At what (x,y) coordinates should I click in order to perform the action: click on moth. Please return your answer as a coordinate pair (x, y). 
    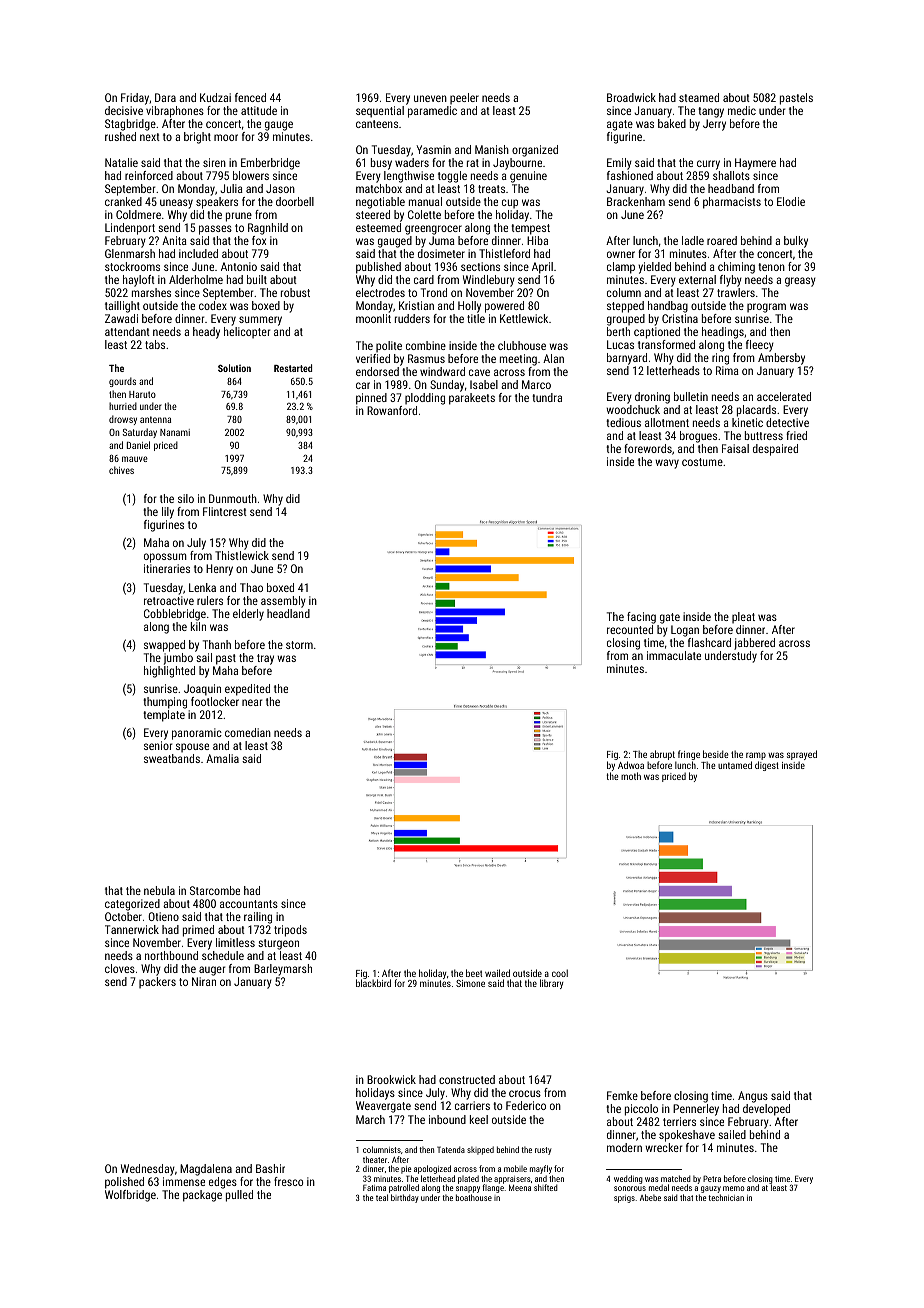
    Looking at the image, I should click on (631, 776).
